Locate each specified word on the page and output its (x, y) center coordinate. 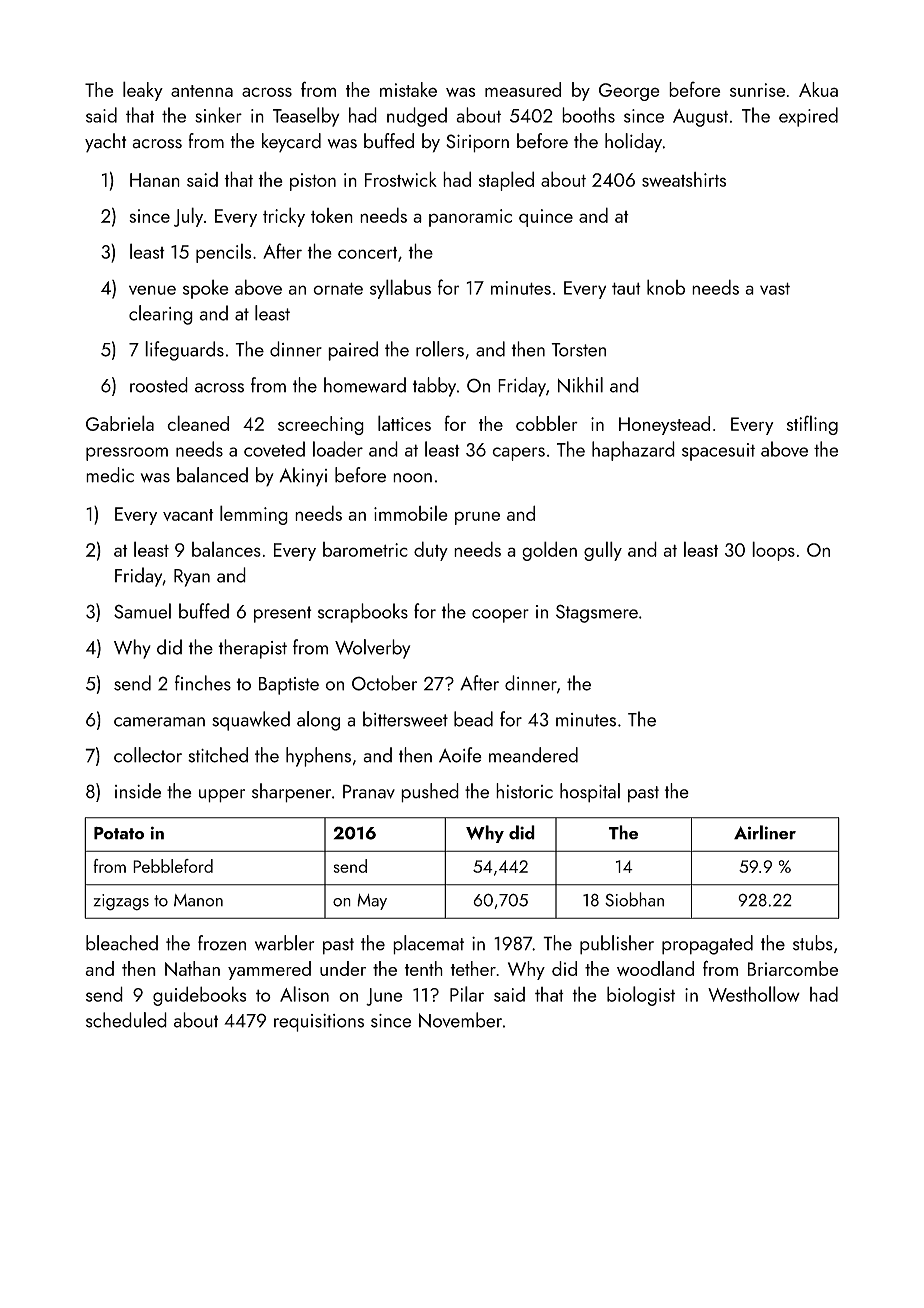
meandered (533, 755)
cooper (500, 616)
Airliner (765, 832)
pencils (223, 253)
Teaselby (306, 117)
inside (138, 791)
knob (666, 287)
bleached (122, 943)
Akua (818, 89)
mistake (408, 89)
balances (226, 549)
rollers (440, 349)
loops (773, 551)
